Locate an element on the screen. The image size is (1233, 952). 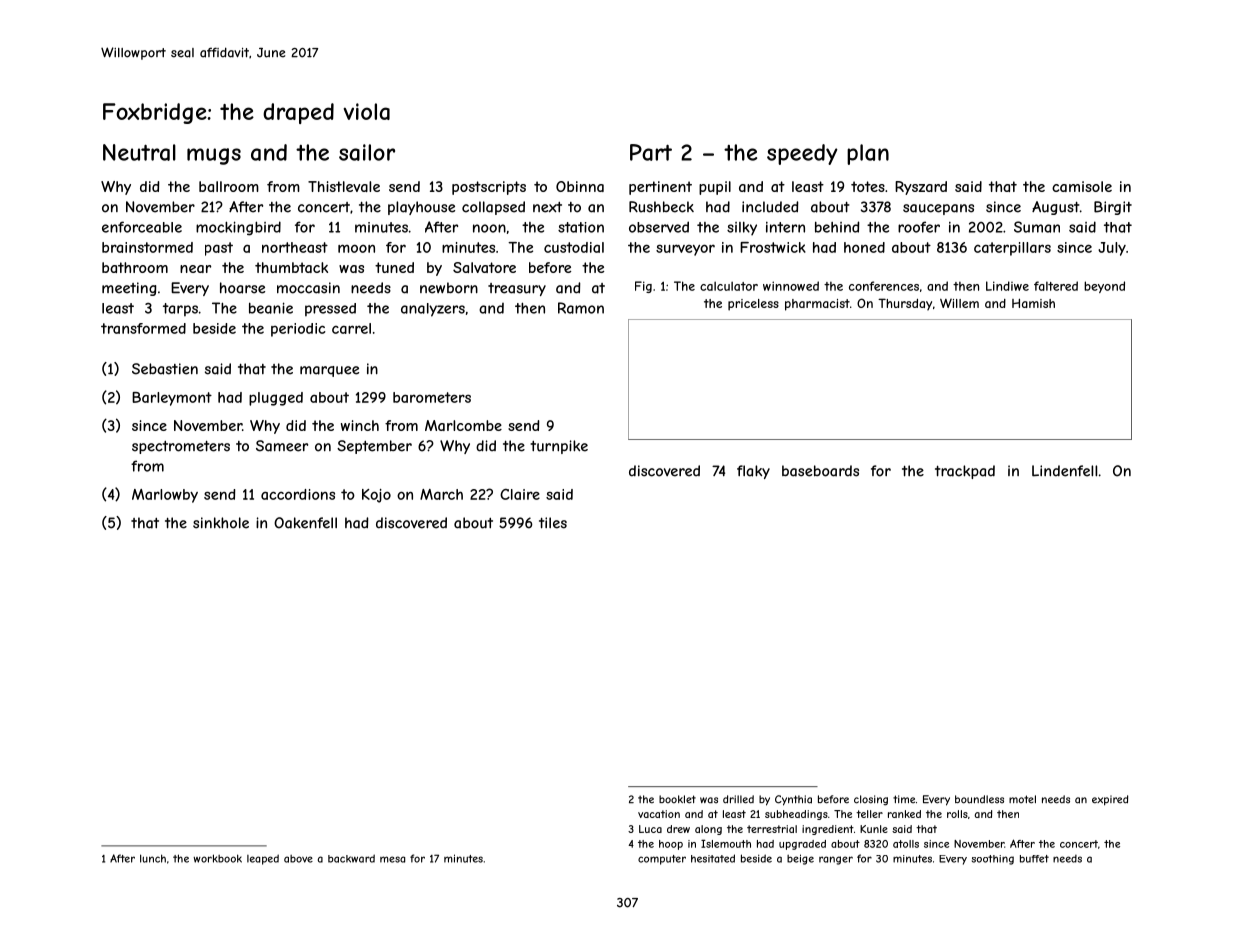
expired is located at coordinates (1110, 800).
